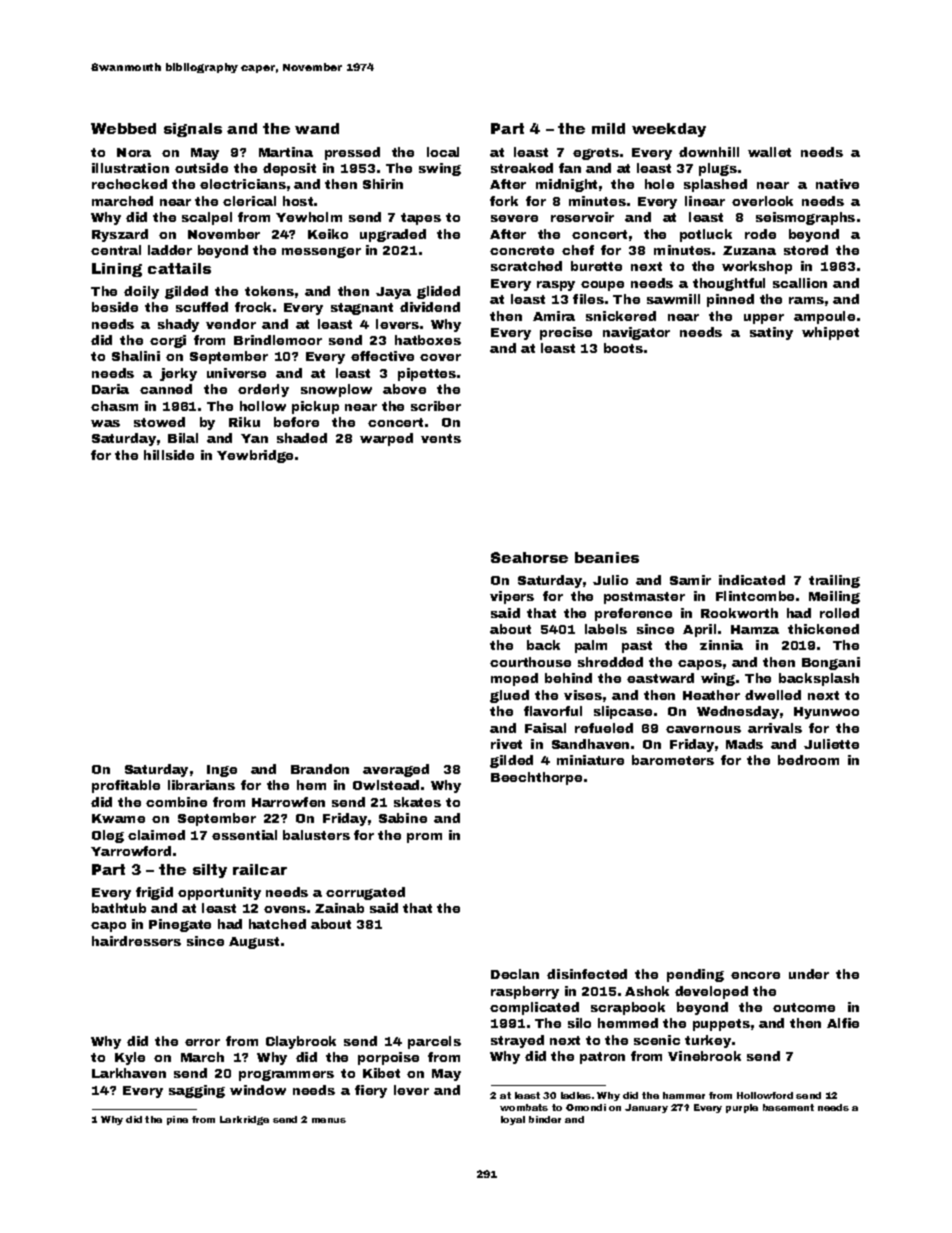 This screenshot has width=952, height=1233. Describe the element at coordinates (512, 597) in the screenshot. I see `vipers` at that location.
